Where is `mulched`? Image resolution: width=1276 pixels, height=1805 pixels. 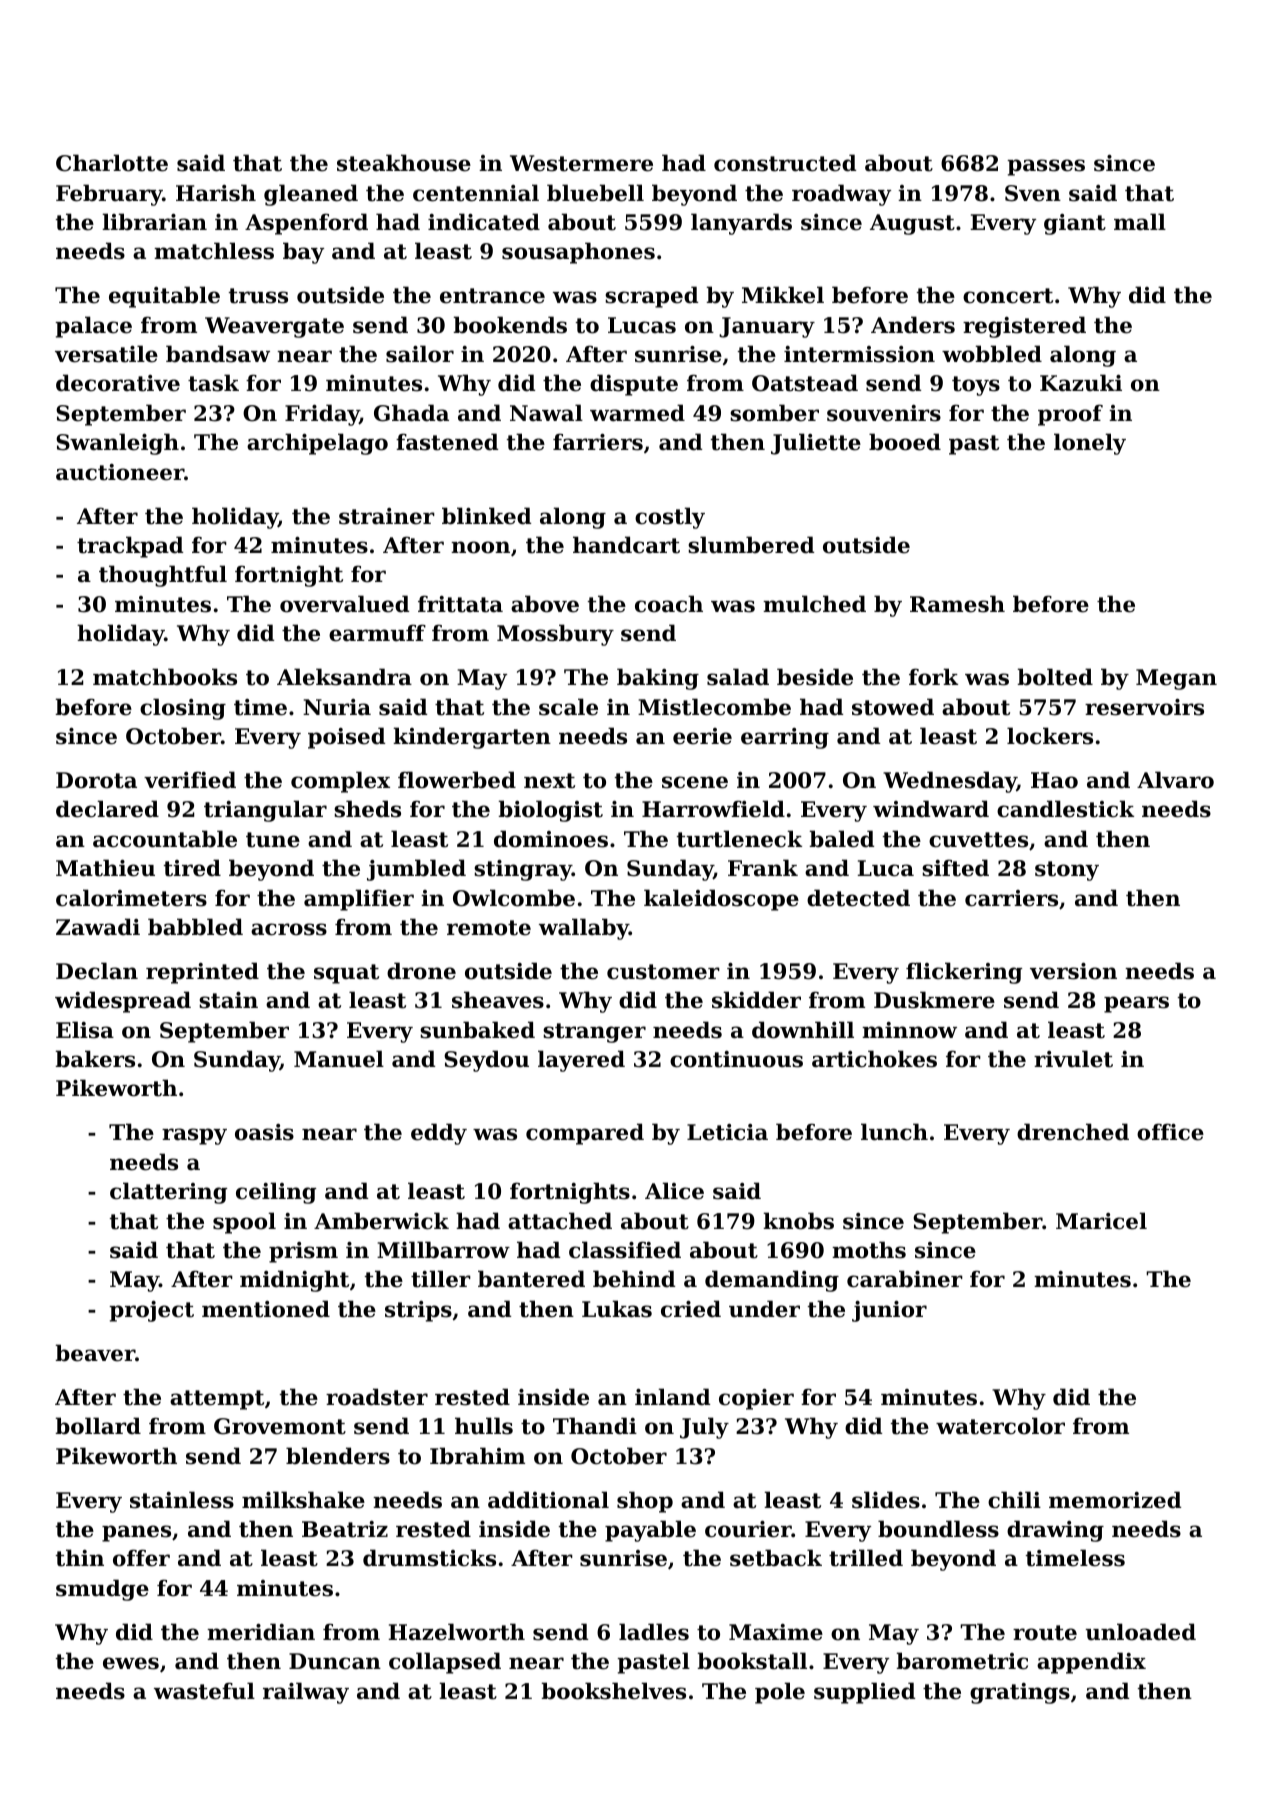 mulched is located at coordinates (814, 604).
